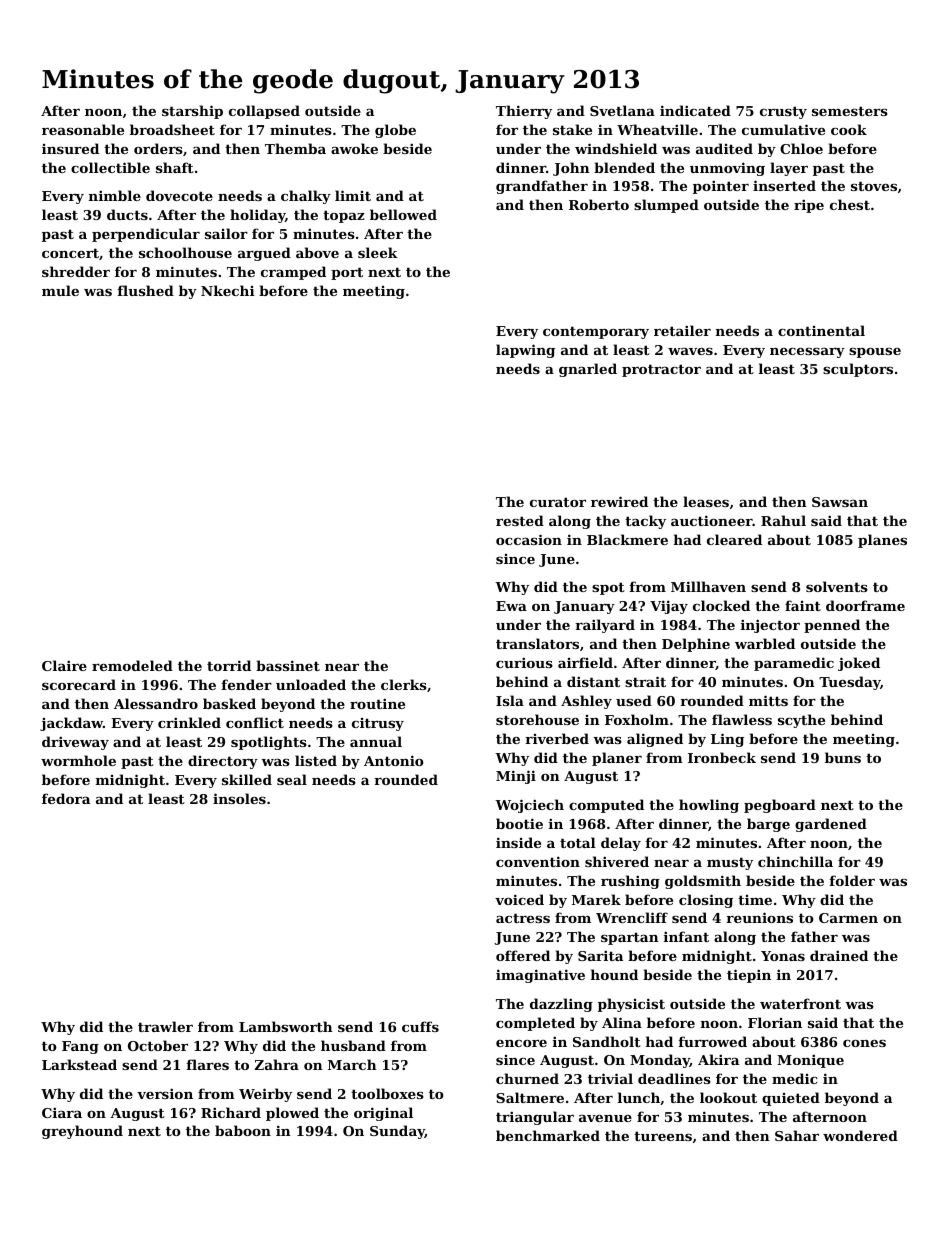 The height and width of the page is (1233, 952). What do you see at coordinates (708, 586) in the page?
I see `Millhaven` at bounding box center [708, 586].
